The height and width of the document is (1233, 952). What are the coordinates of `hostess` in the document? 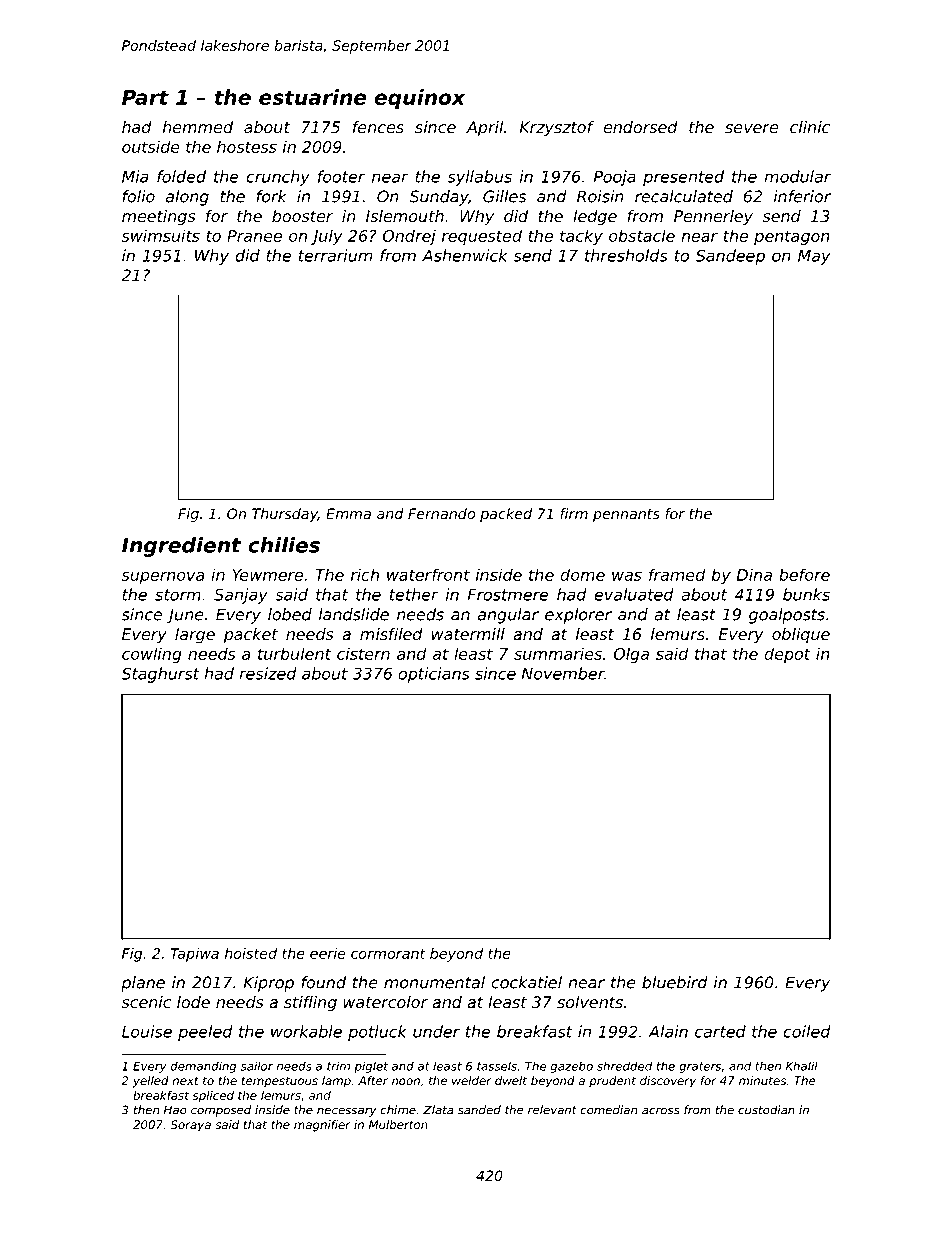 It's located at (247, 146).
